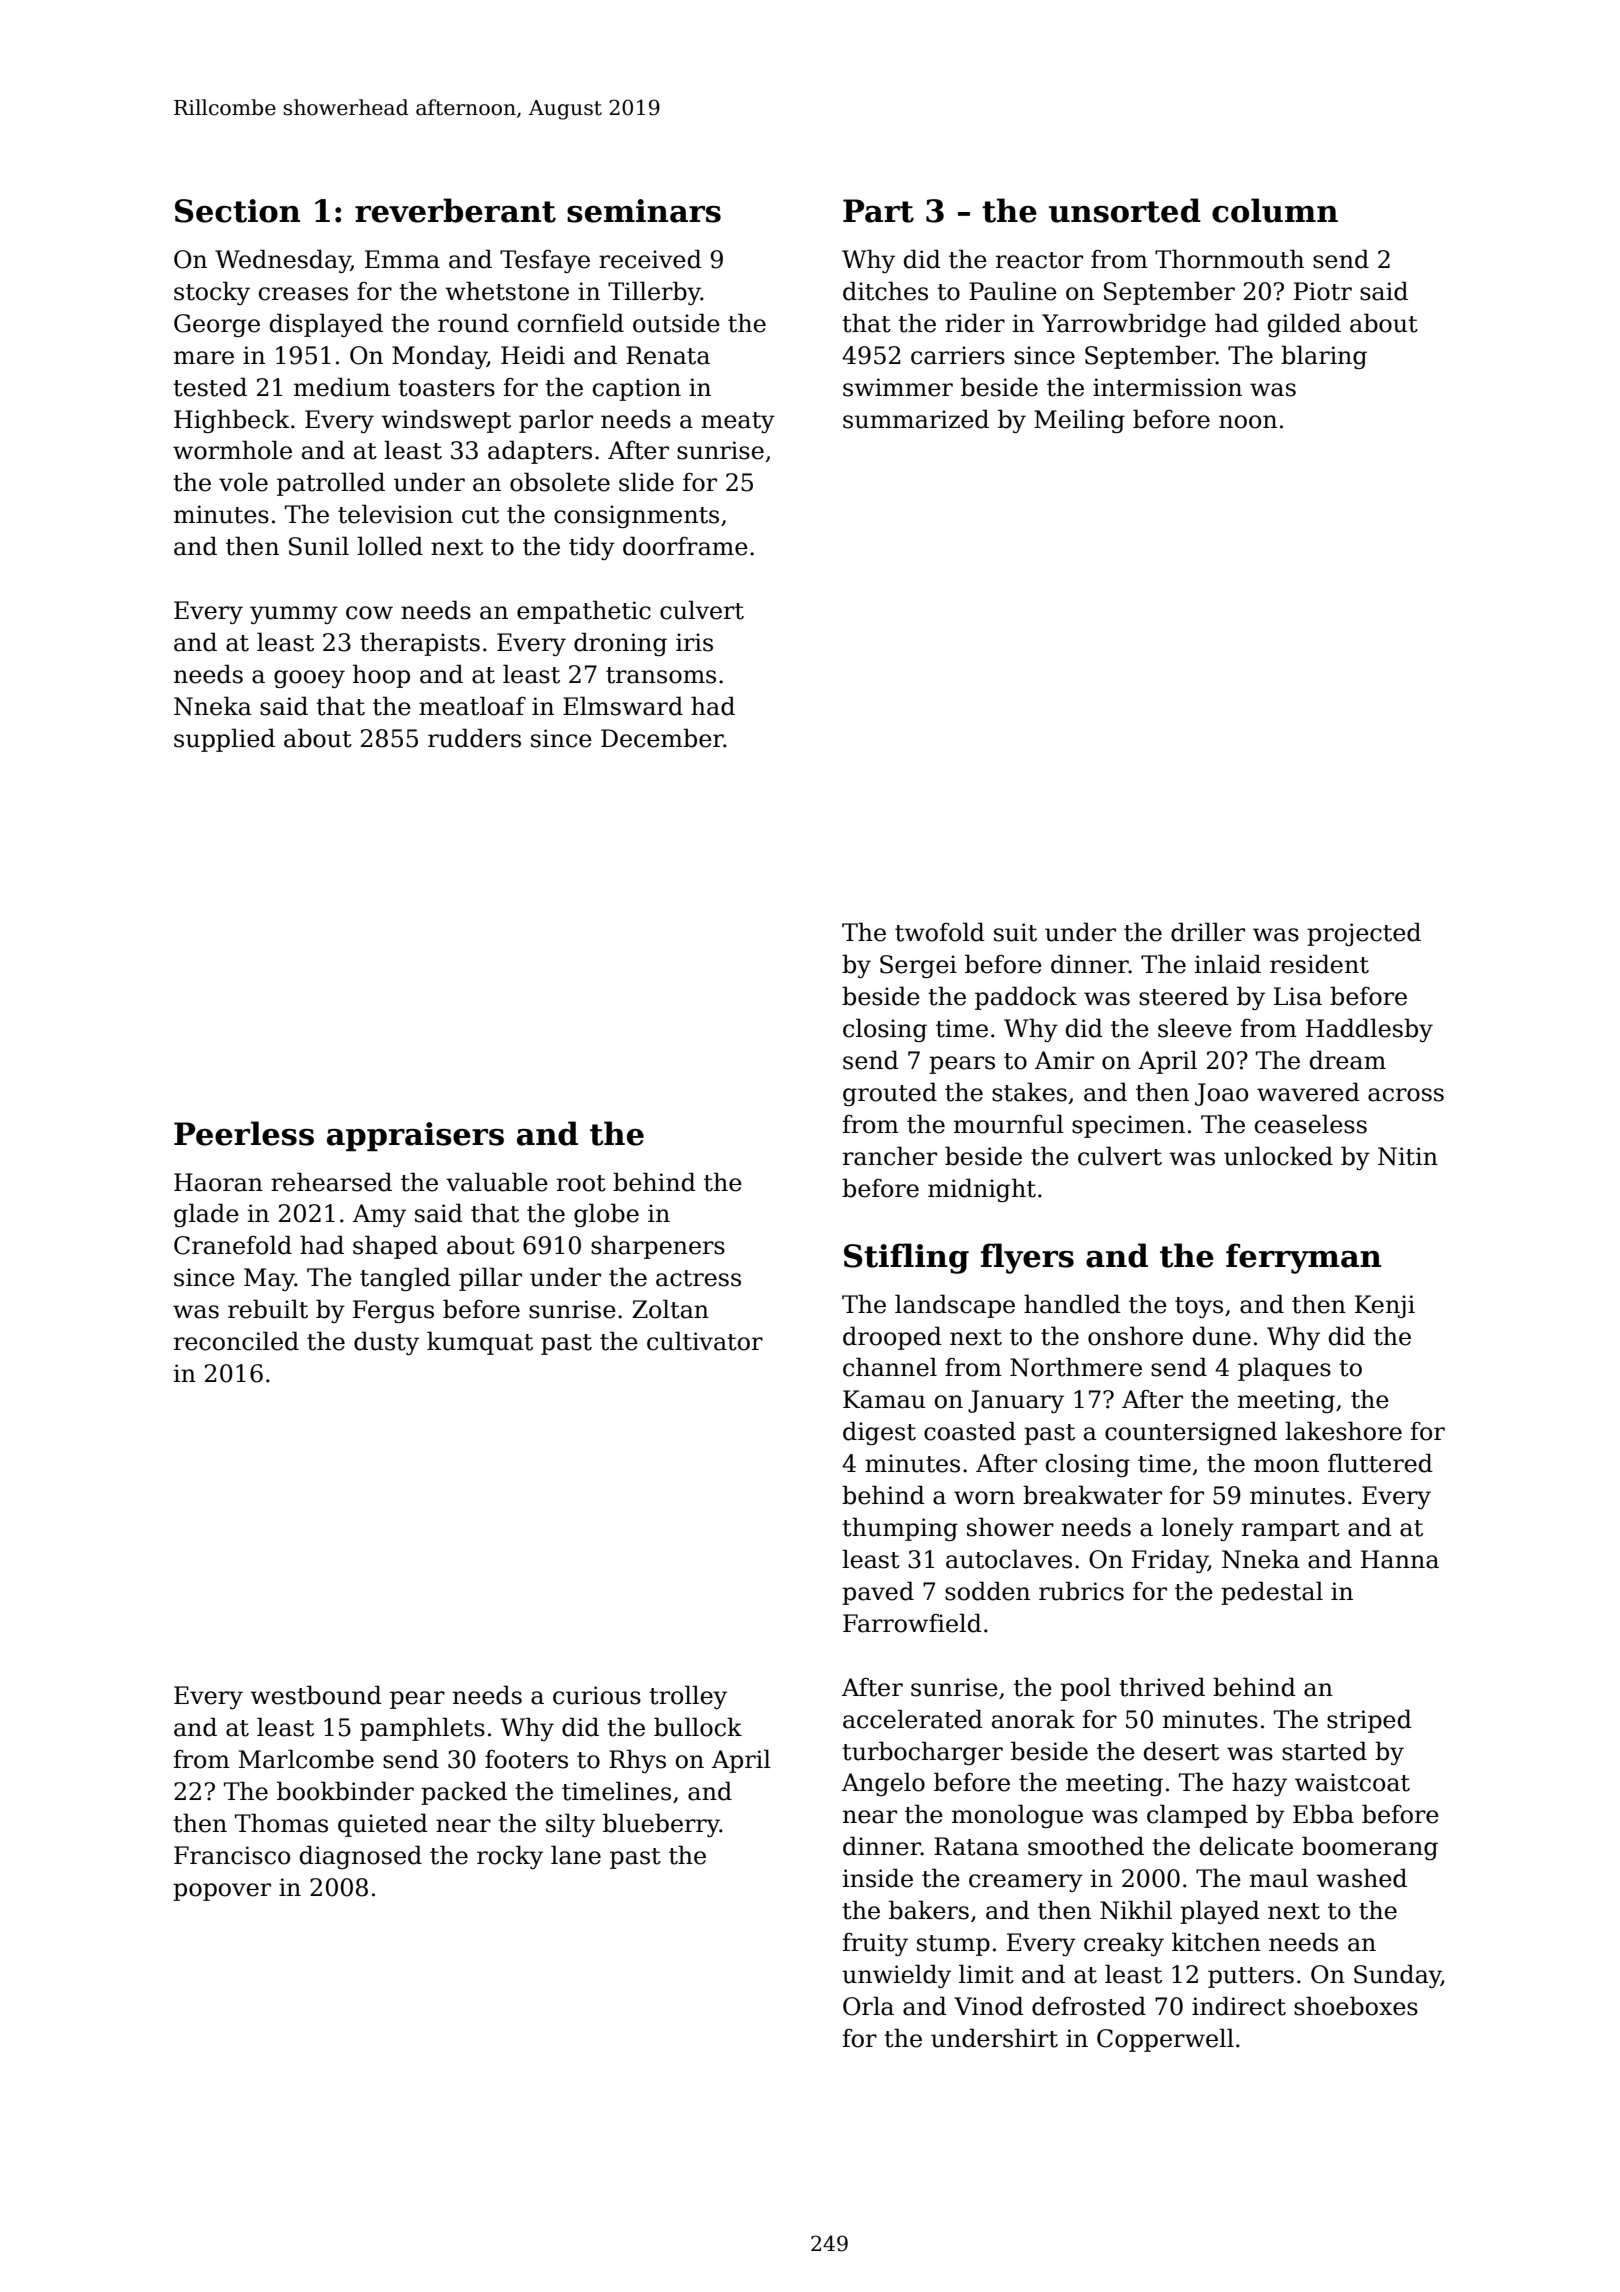 The width and height of the document is (1620, 2292). I want to click on seminars, so click(644, 211).
